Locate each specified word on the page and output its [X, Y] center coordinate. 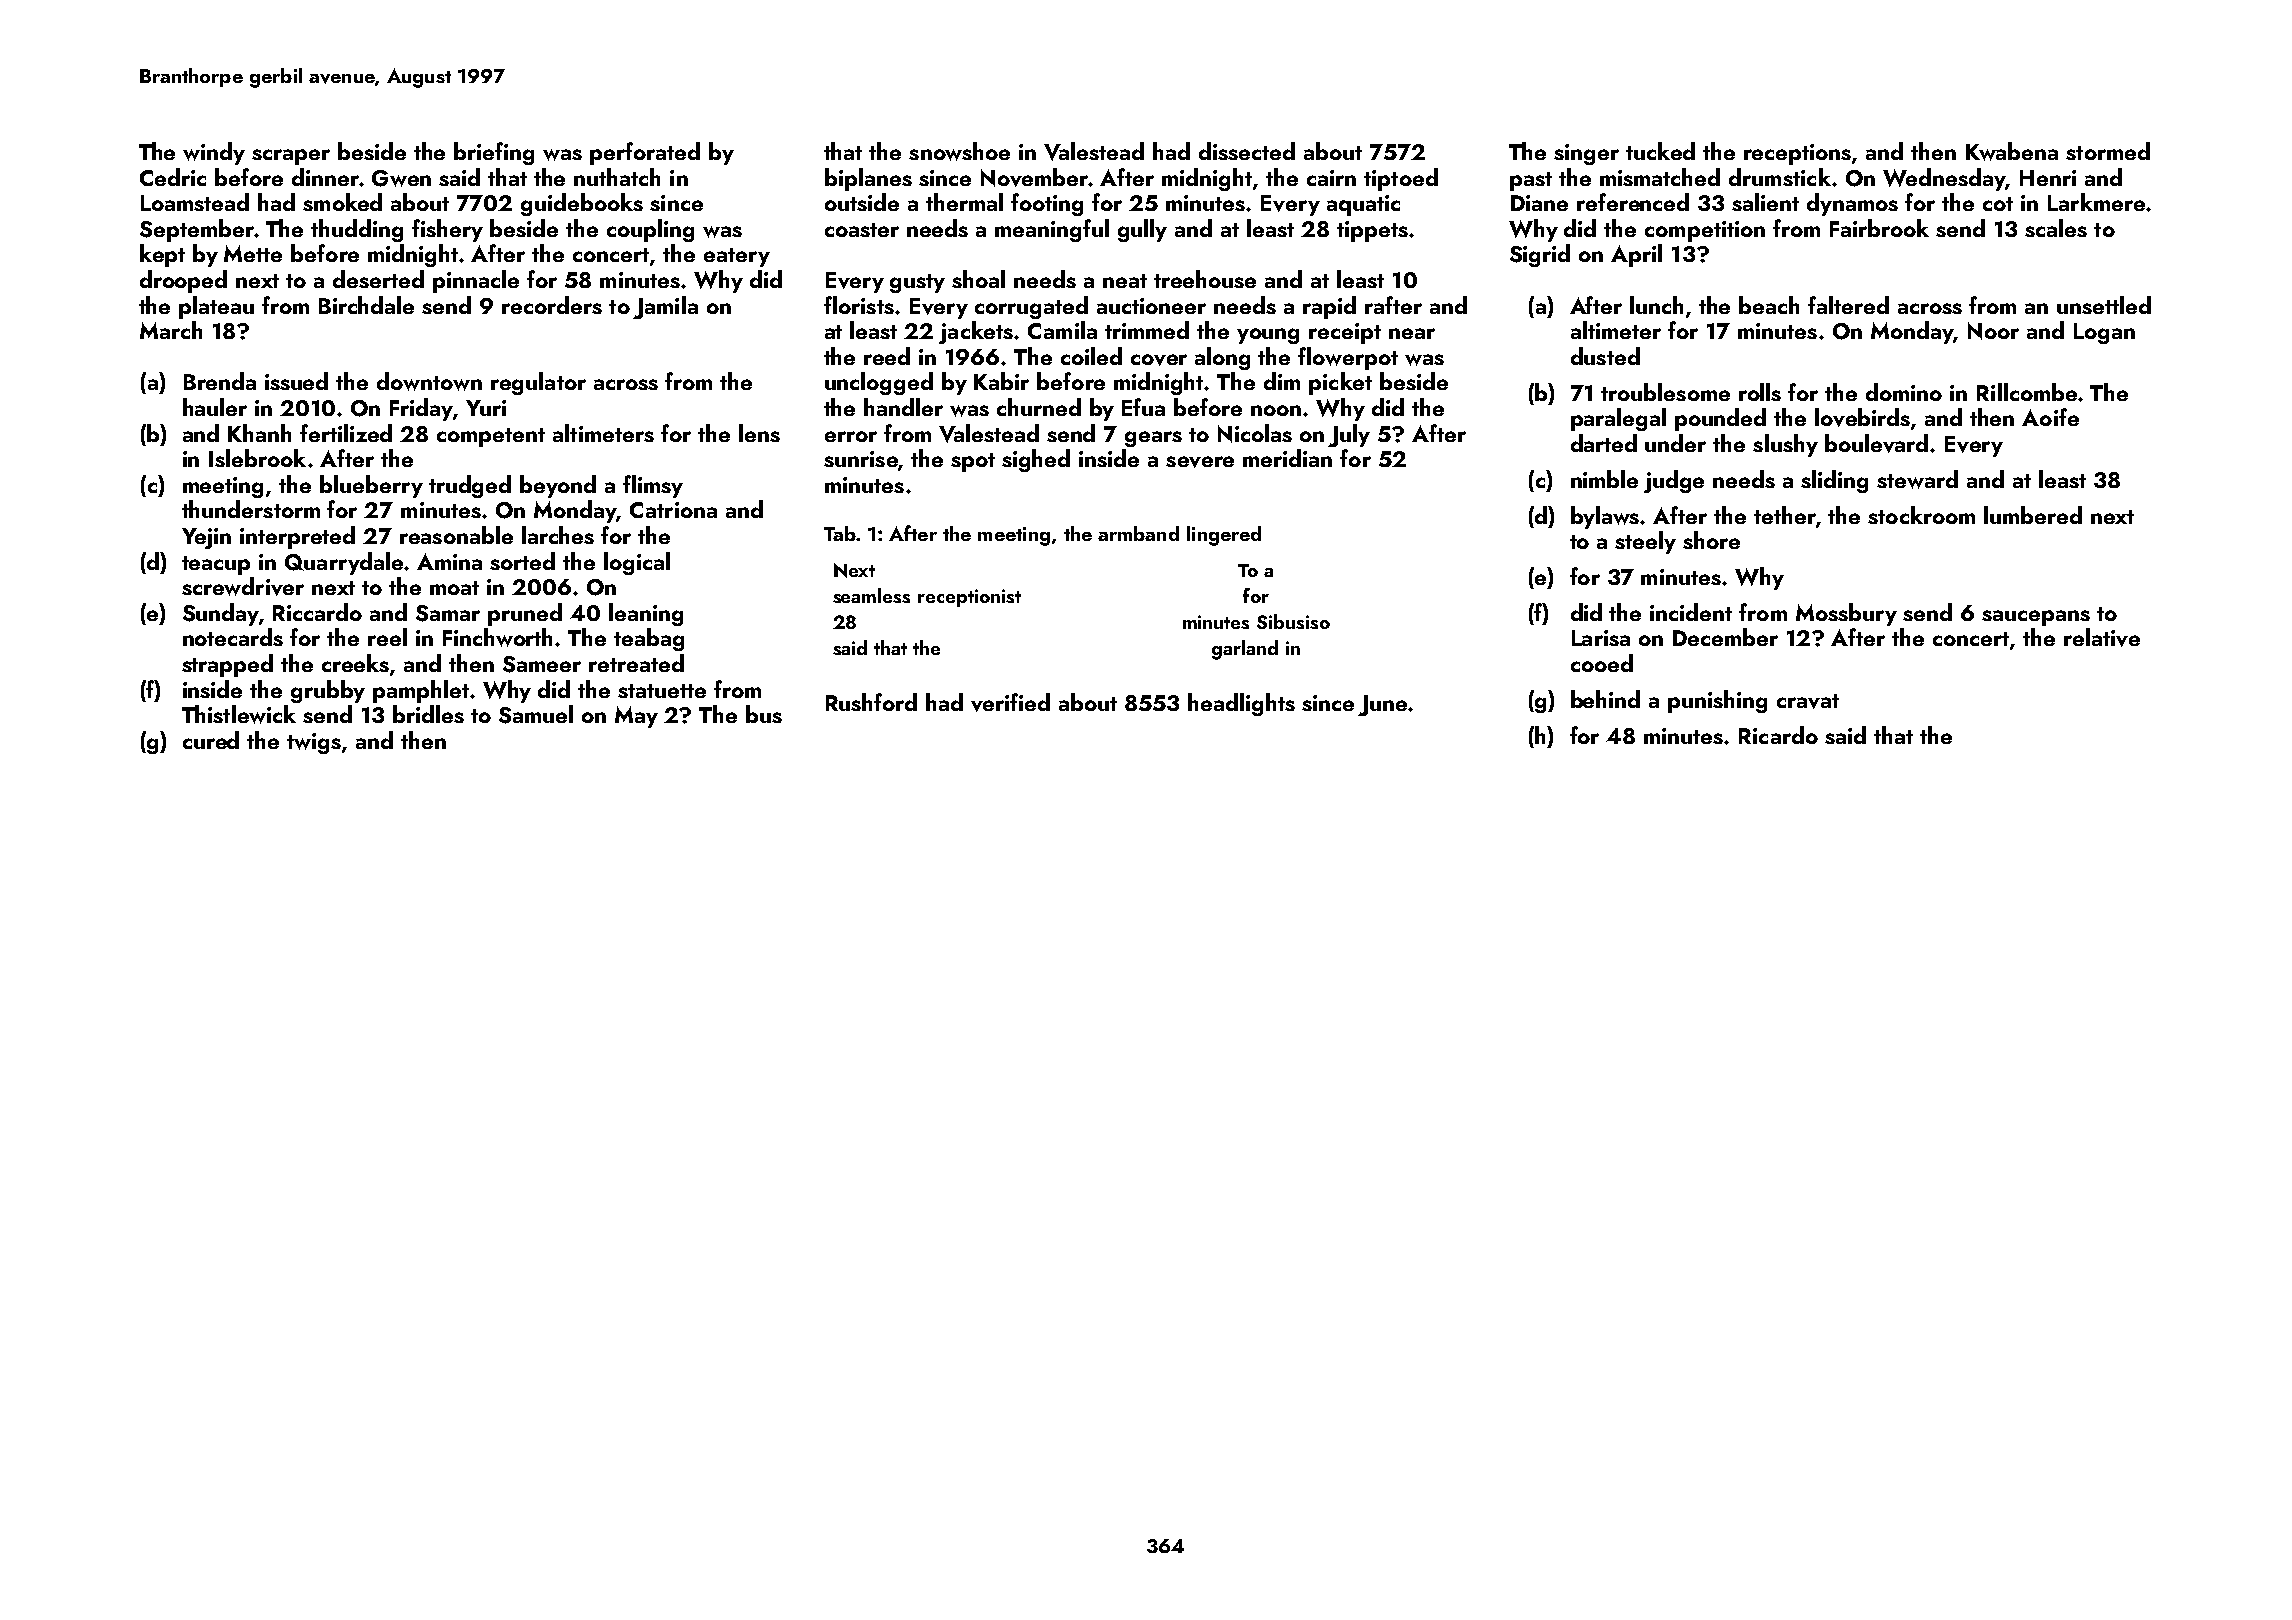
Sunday [221, 614]
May [636, 717]
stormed [2108, 151]
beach [1769, 305]
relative [2102, 637]
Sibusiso [1293, 621]
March [171, 330]
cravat [1808, 701]
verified [1010, 702]
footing [1047, 204]
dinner [325, 177]
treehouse [1205, 279]
